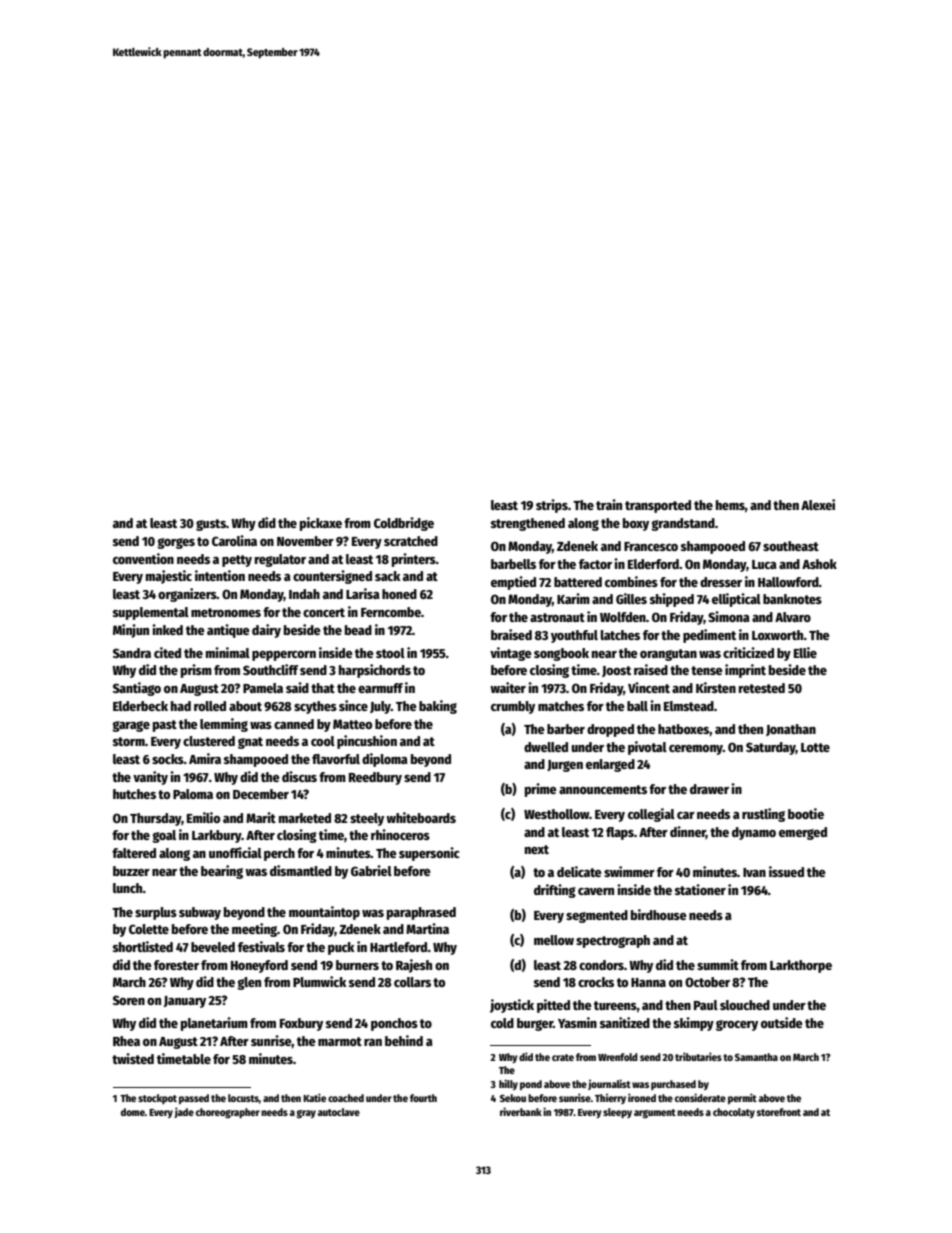 The height and width of the page is (1233, 952). What do you see at coordinates (552, 506) in the page?
I see `strips` at bounding box center [552, 506].
